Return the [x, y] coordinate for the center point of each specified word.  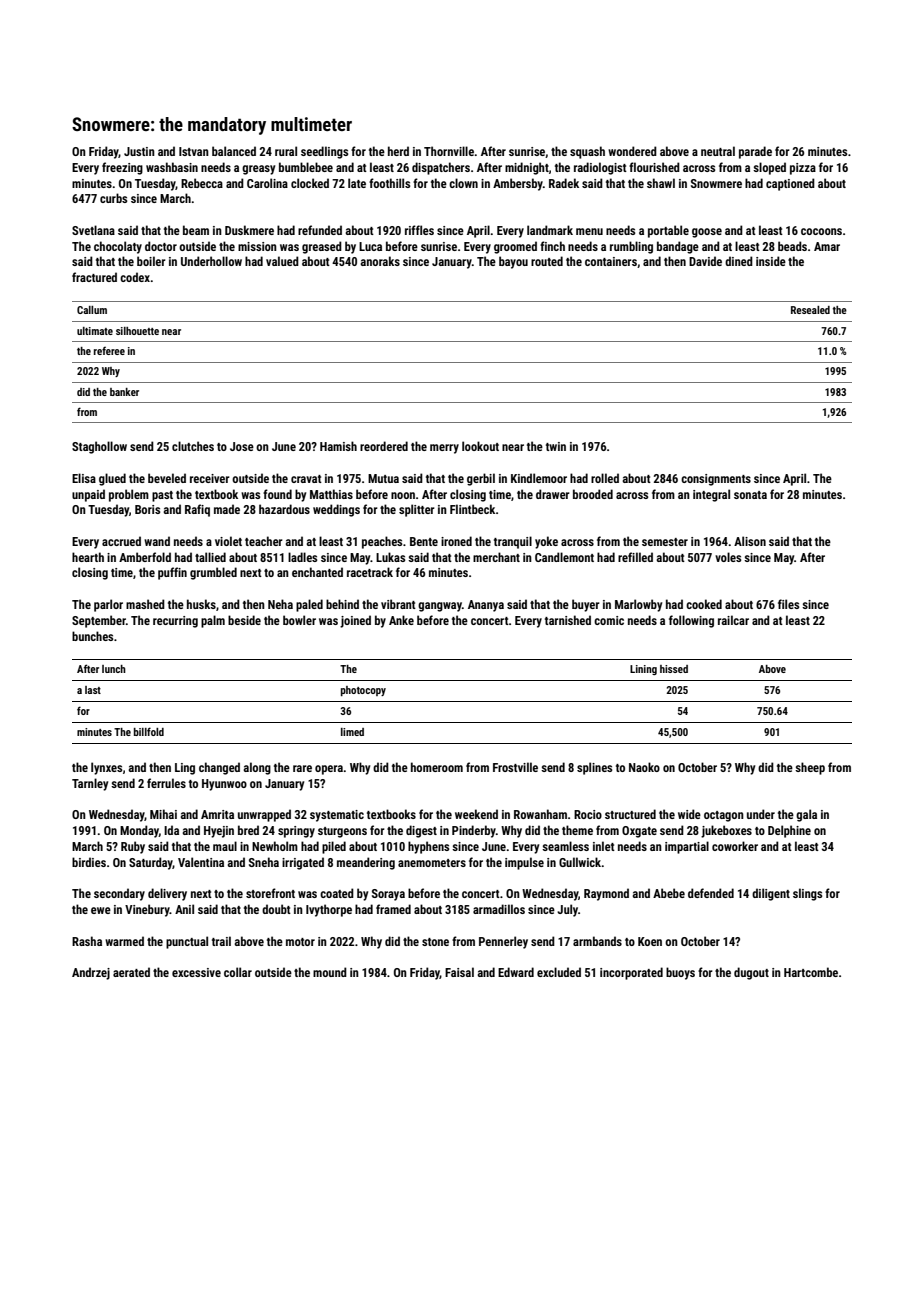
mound [330, 972]
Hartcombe [811, 972]
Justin [139, 151]
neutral [718, 151]
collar [238, 972]
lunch [114, 669]
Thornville [449, 151]
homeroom [437, 767]
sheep [810, 768]
